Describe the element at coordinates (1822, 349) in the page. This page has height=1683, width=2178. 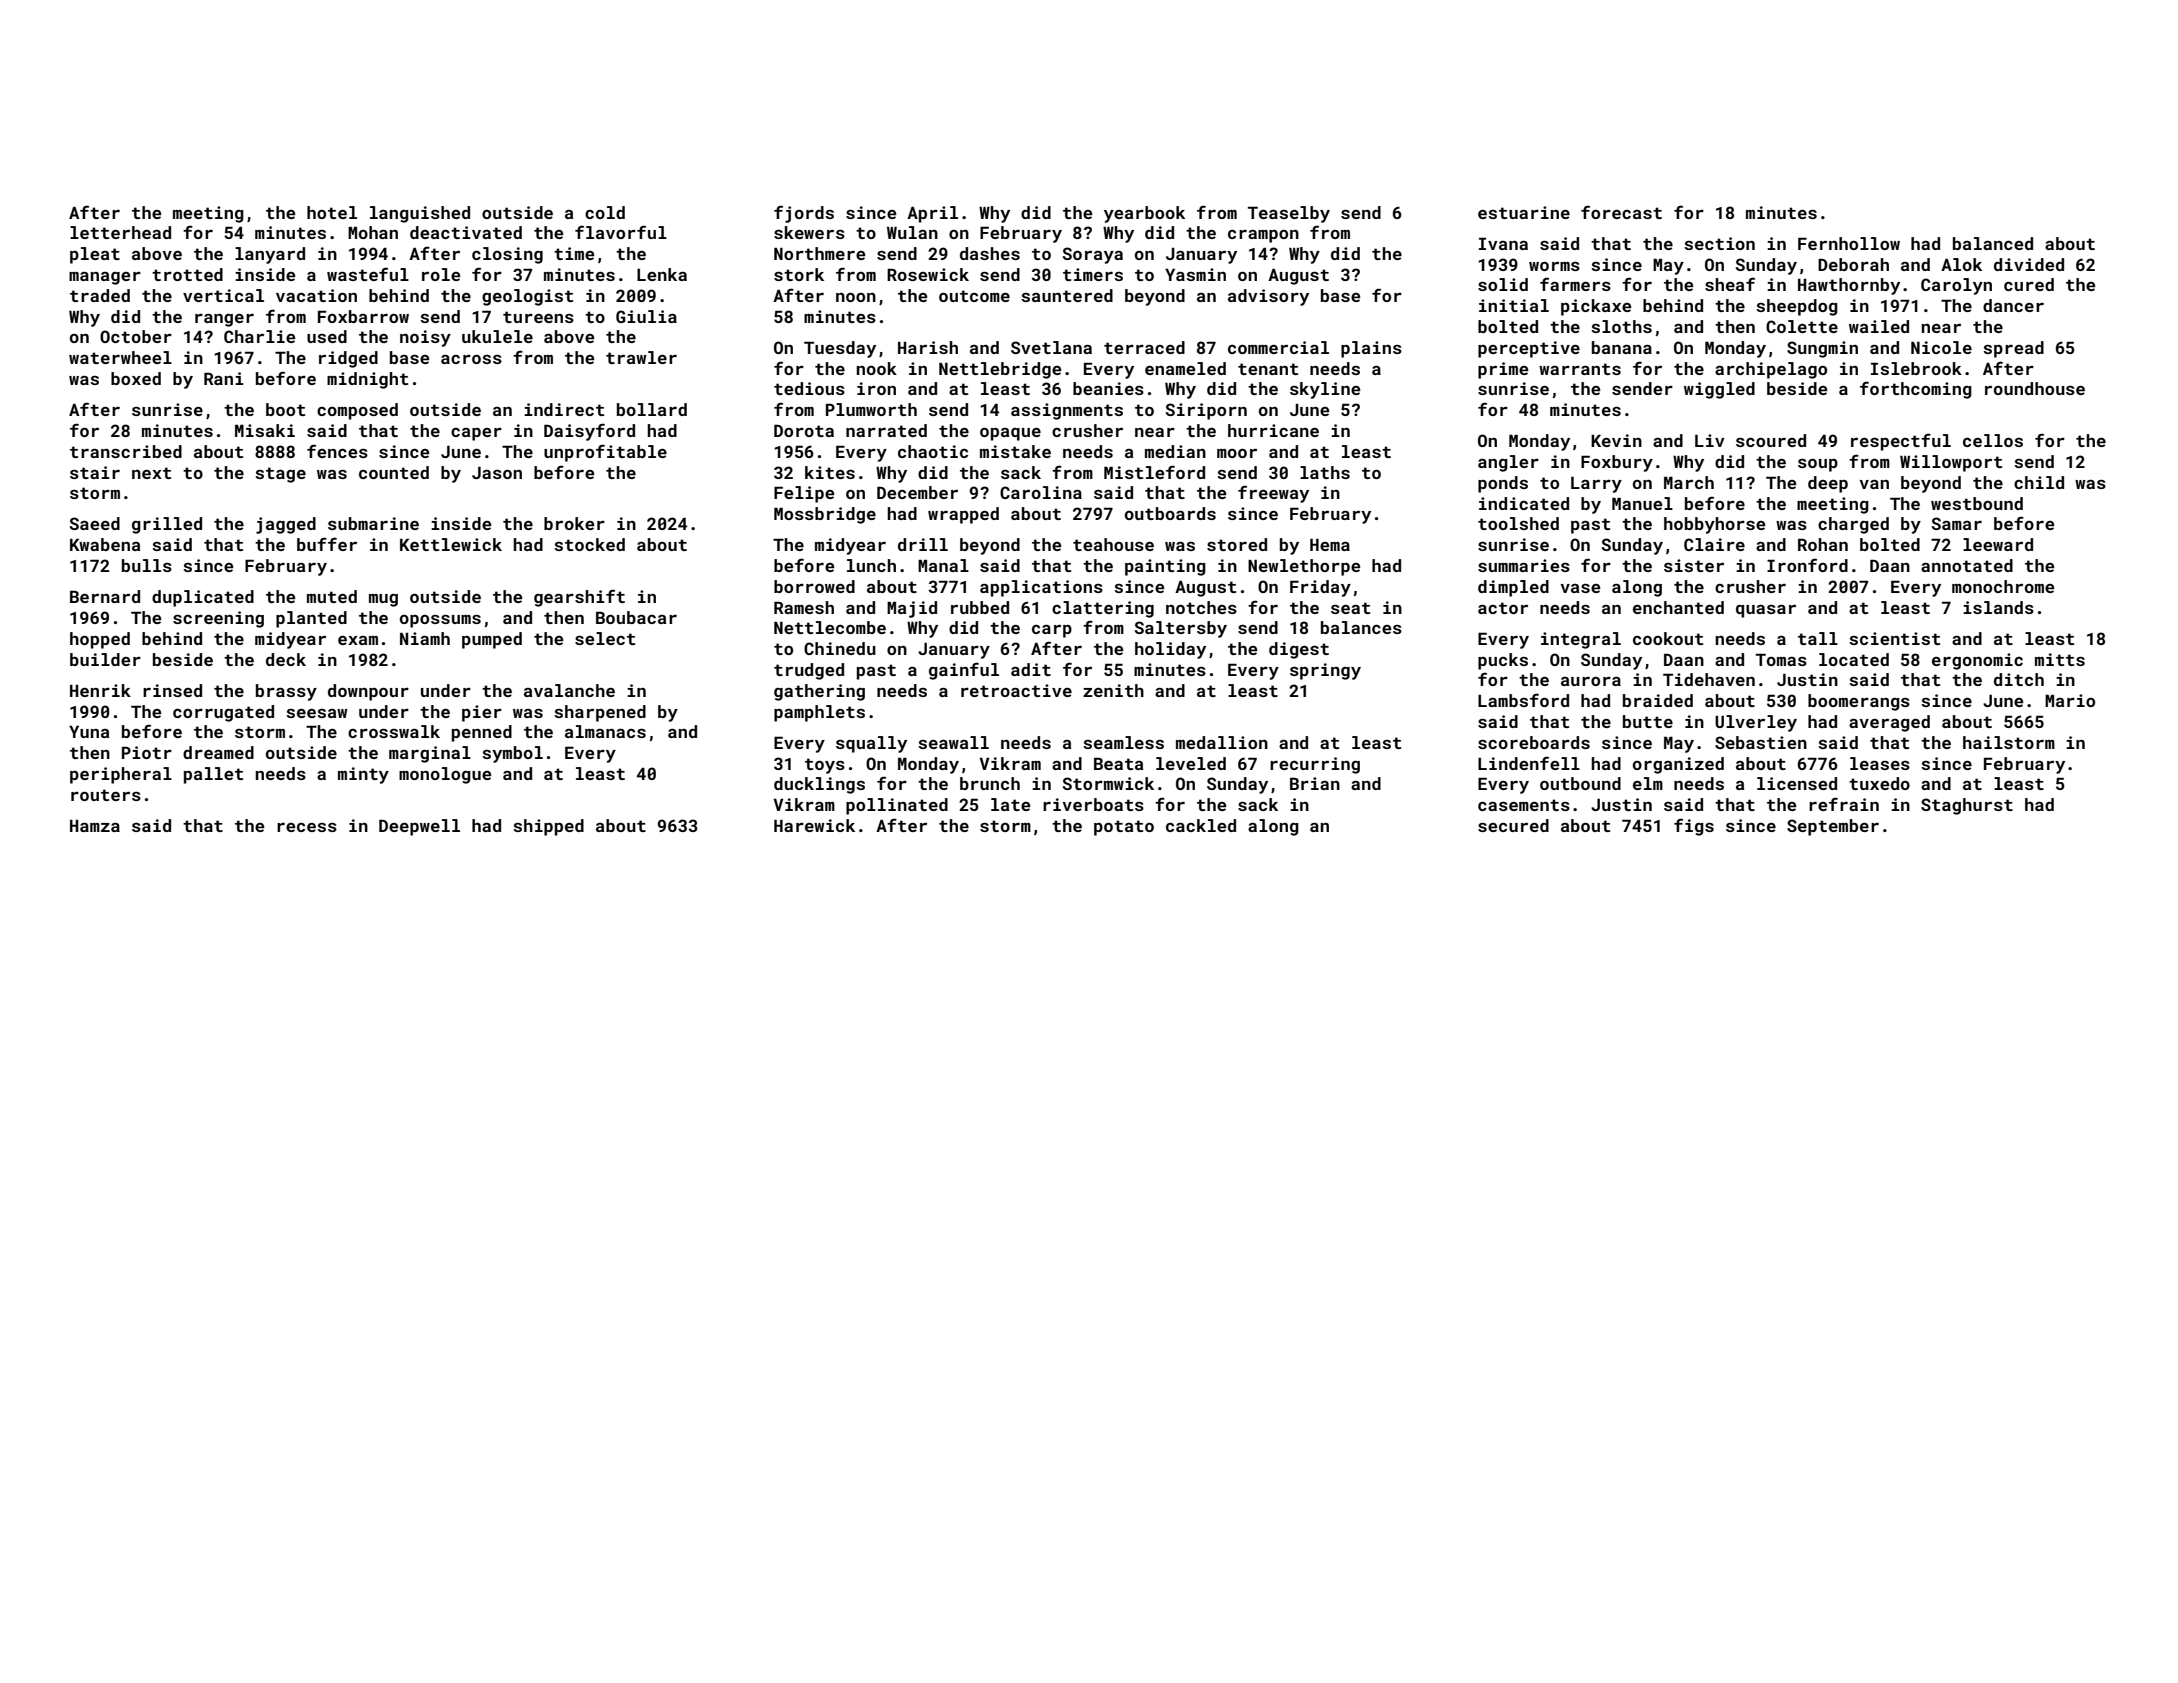
I see `Sungmin` at that location.
